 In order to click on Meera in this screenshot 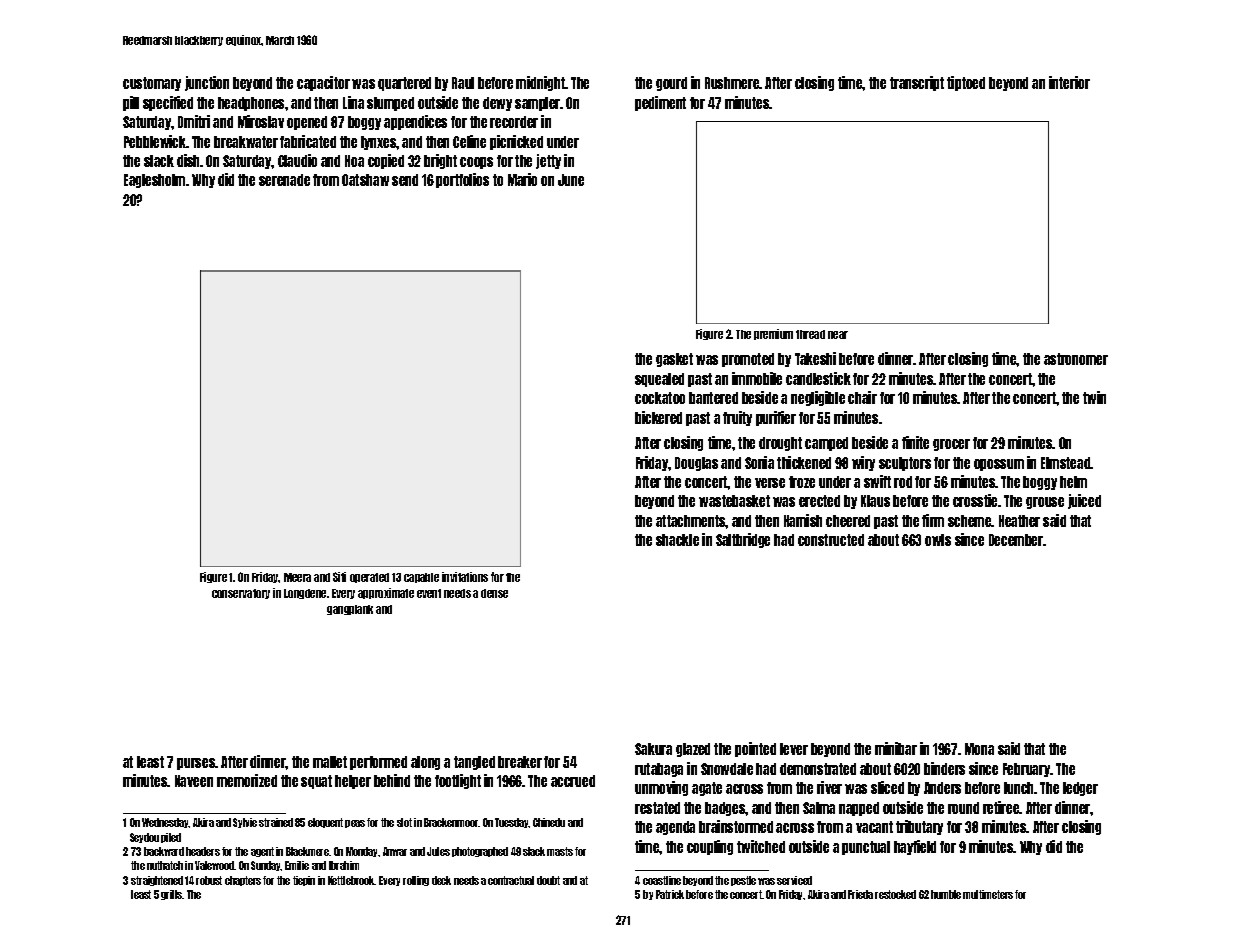, I will do `click(297, 577)`.
